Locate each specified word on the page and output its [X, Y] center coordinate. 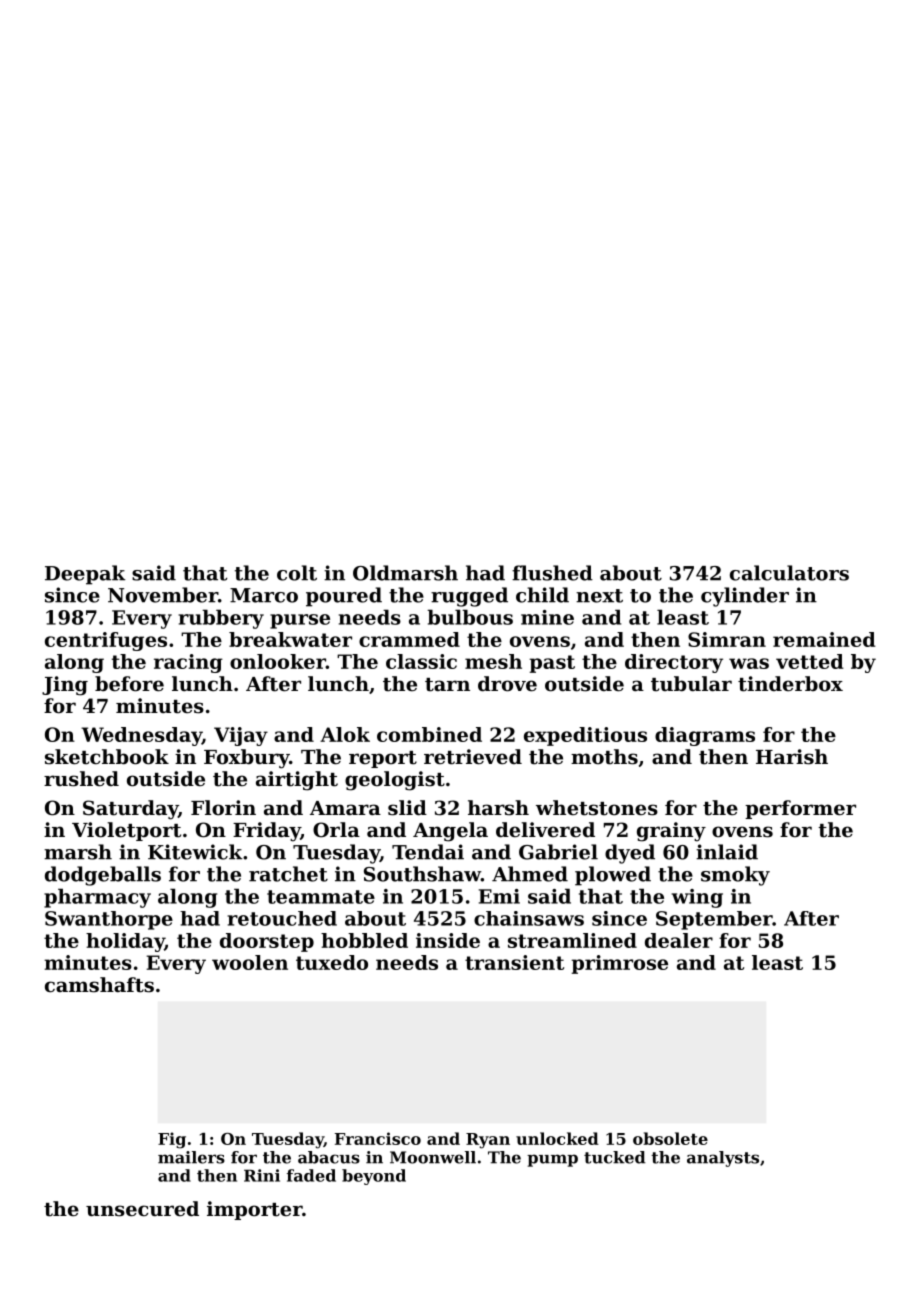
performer [800, 809]
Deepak [85, 575]
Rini [262, 1175]
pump [552, 1160]
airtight [297, 781]
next [599, 596]
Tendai [428, 852]
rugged [469, 597]
